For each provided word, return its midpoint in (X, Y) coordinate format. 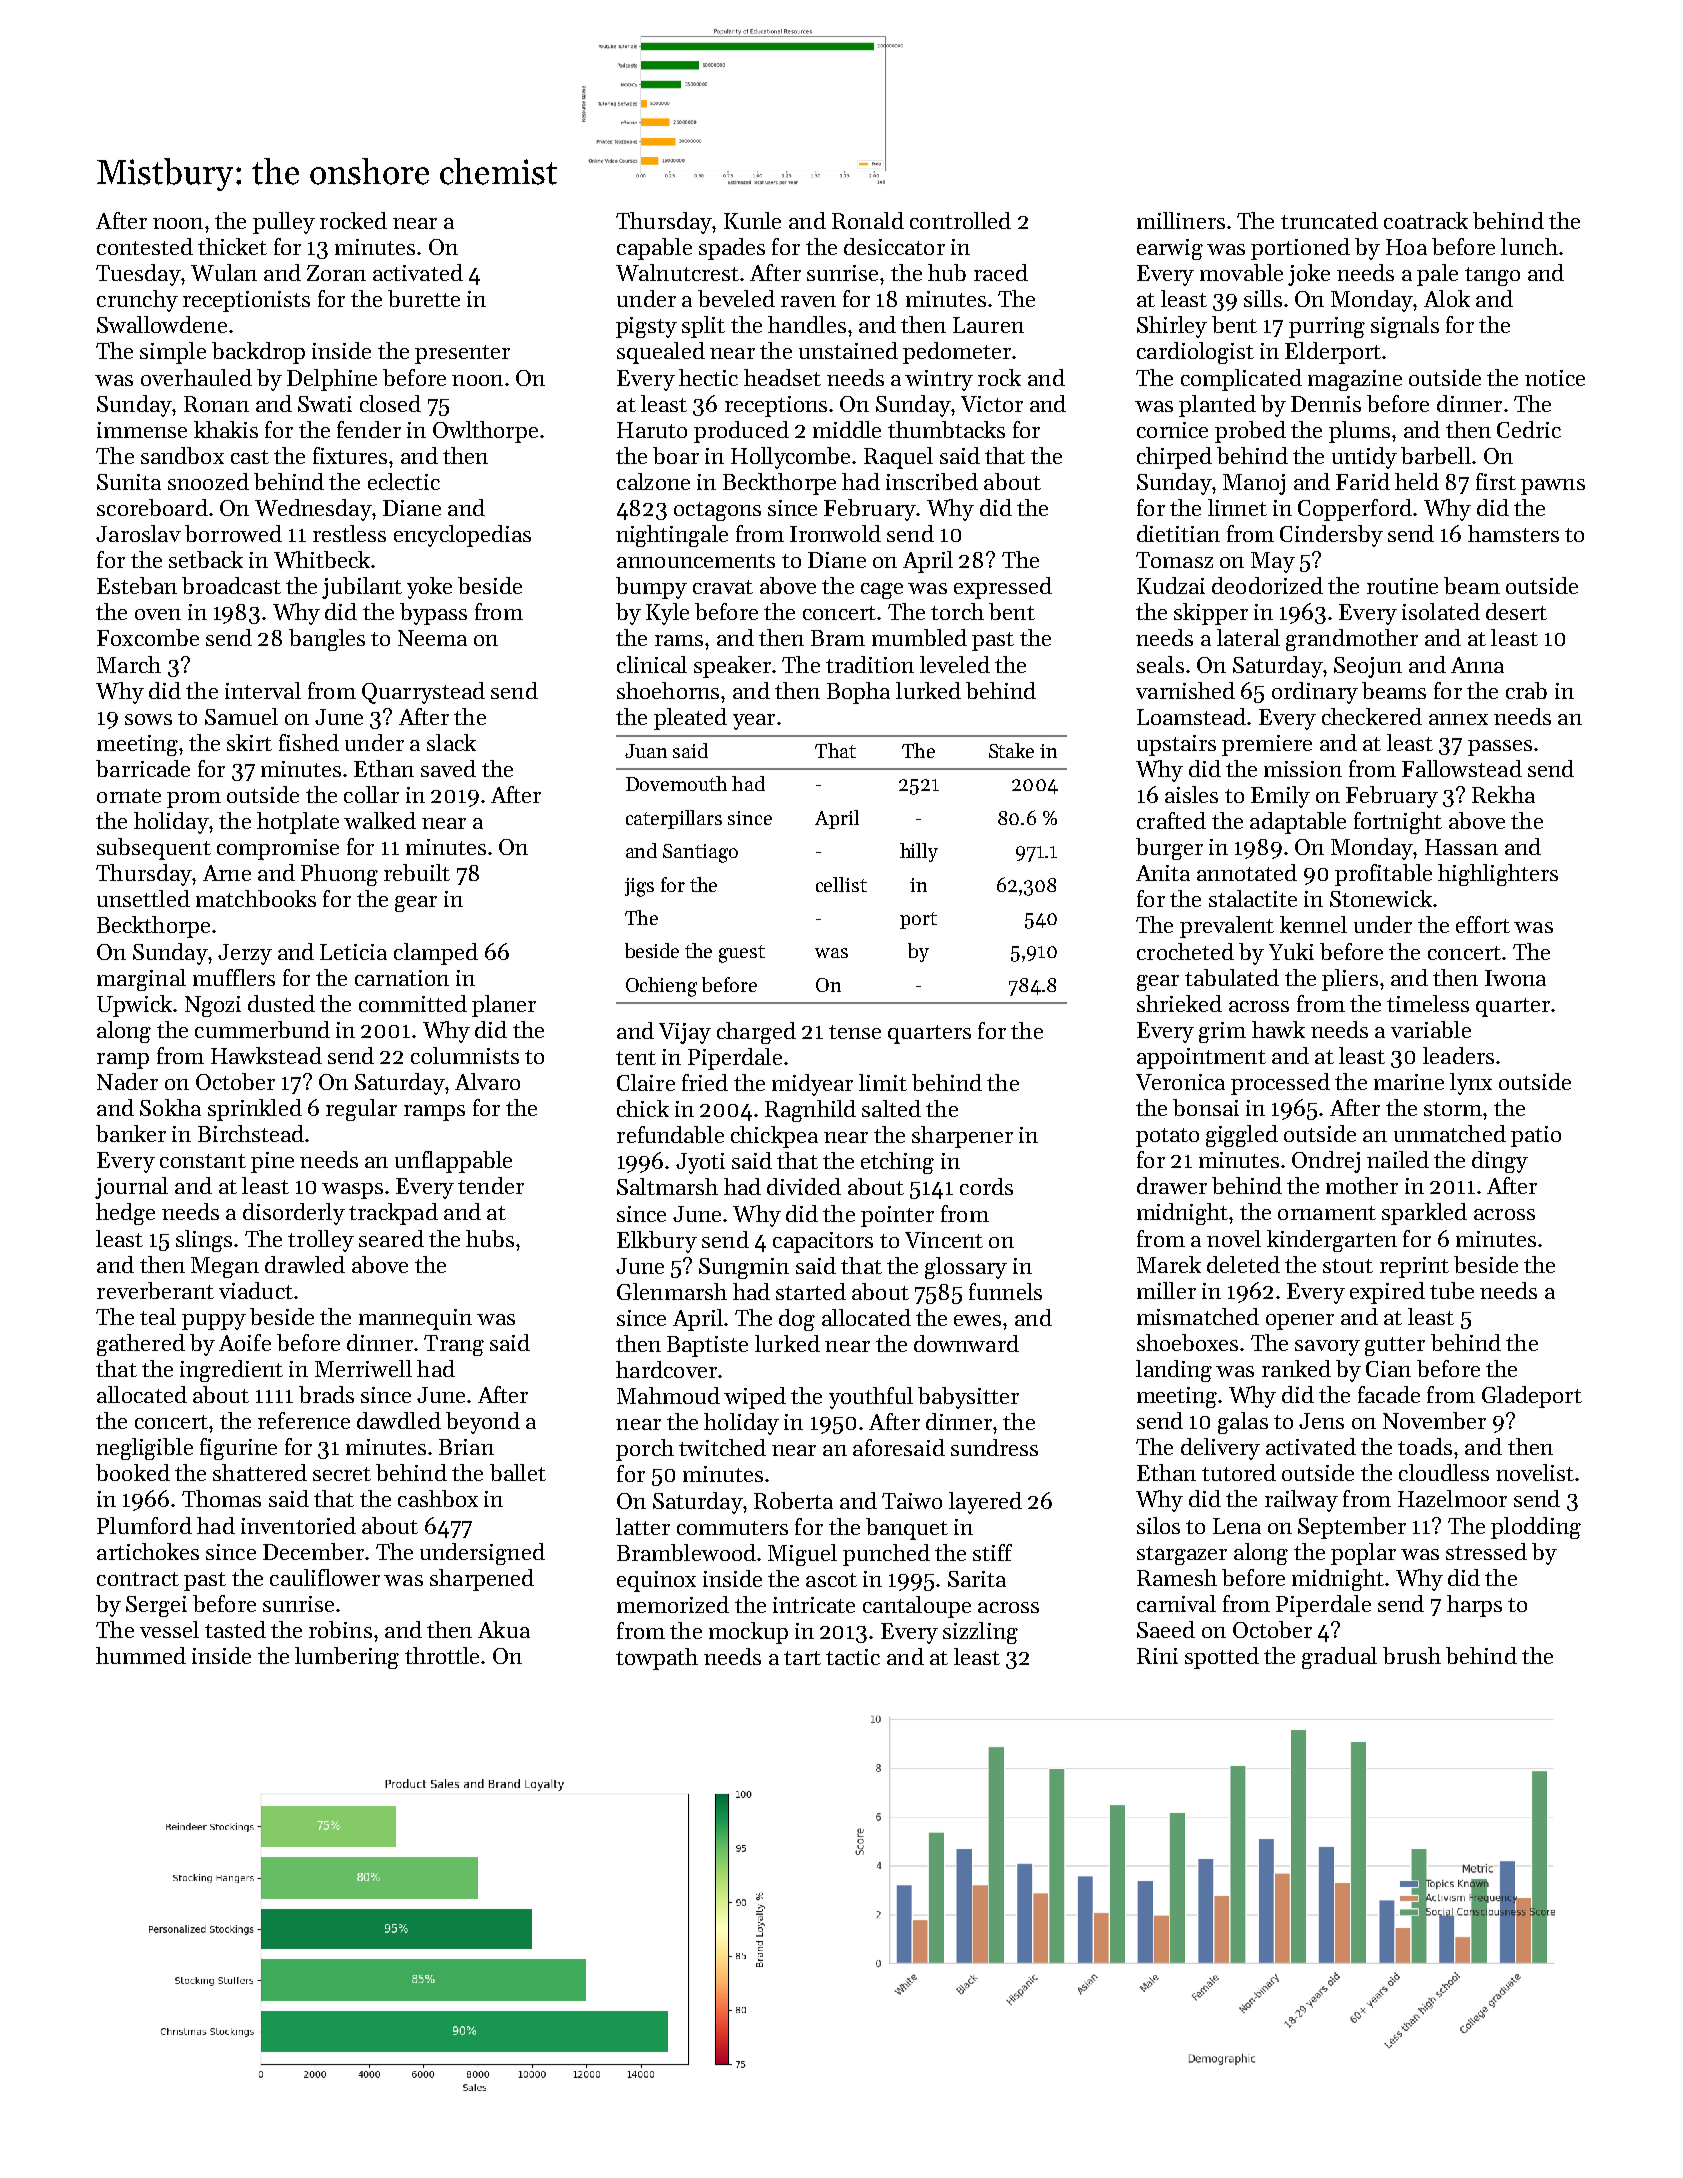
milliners (1181, 220)
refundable (670, 1134)
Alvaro (487, 1081)
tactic (853, 1657)
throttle (442, 1655)
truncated (1329, 220)
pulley (284, 223)
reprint (1414, 1267)
